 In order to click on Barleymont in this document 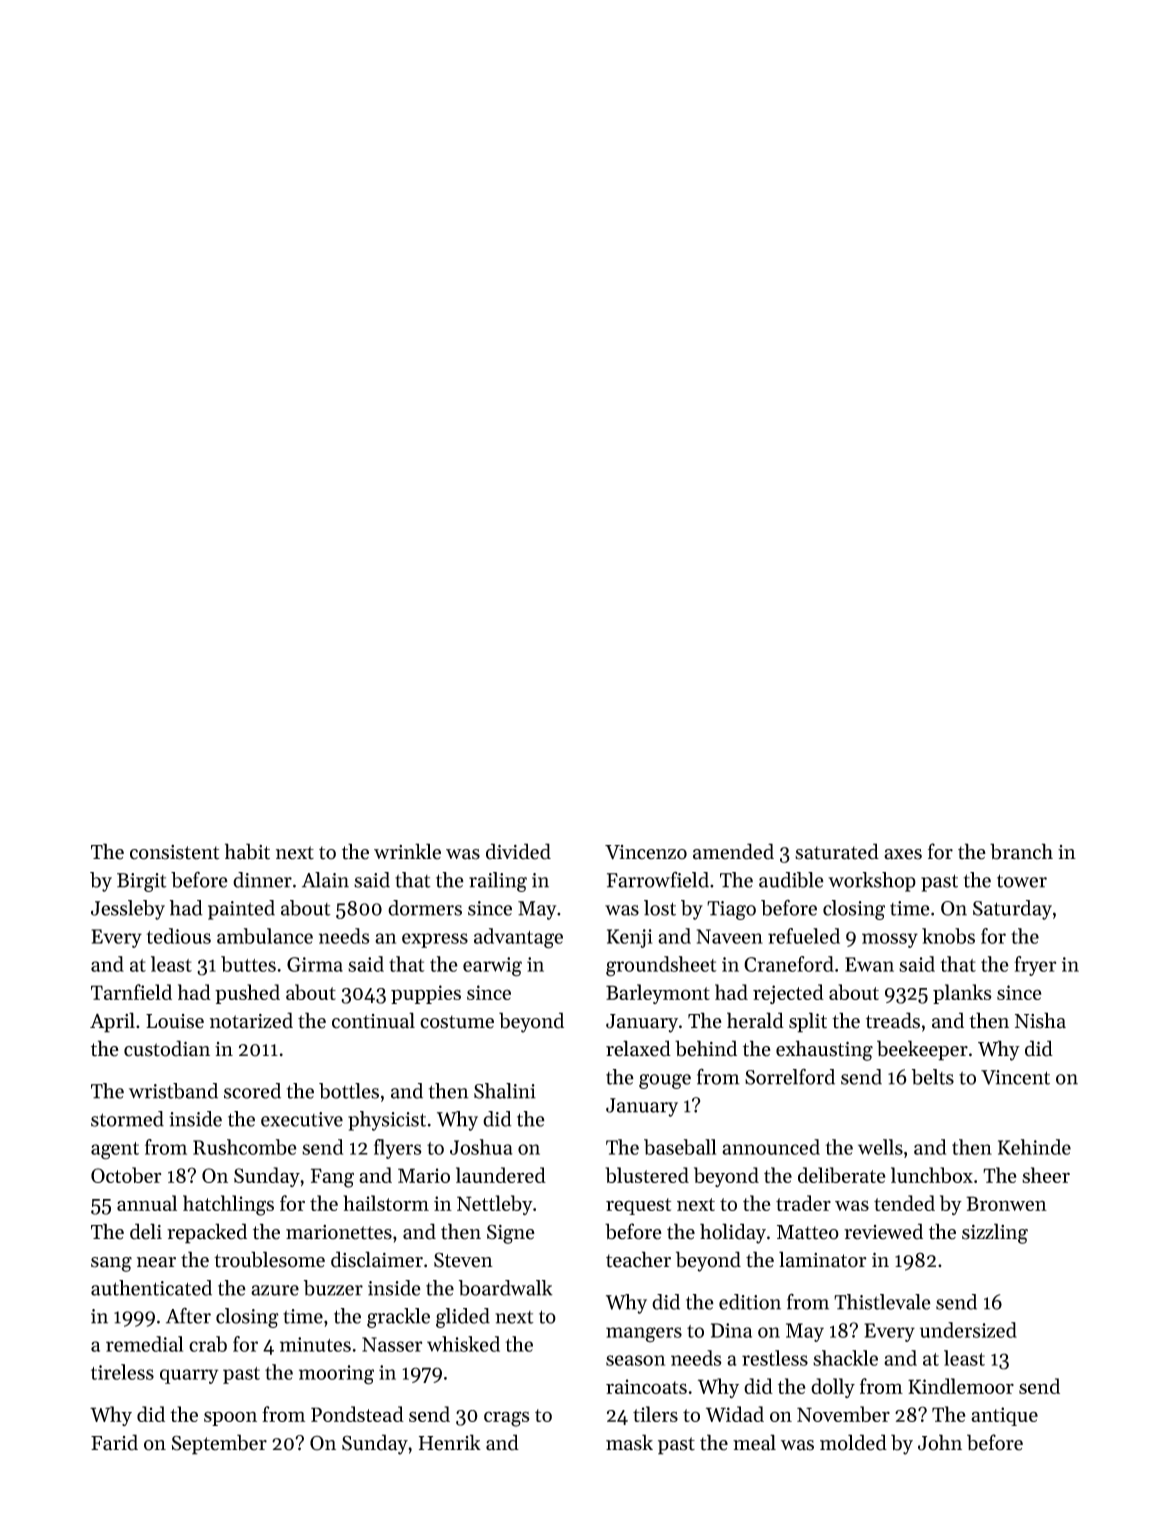, I will do `click(658, 994)`.
